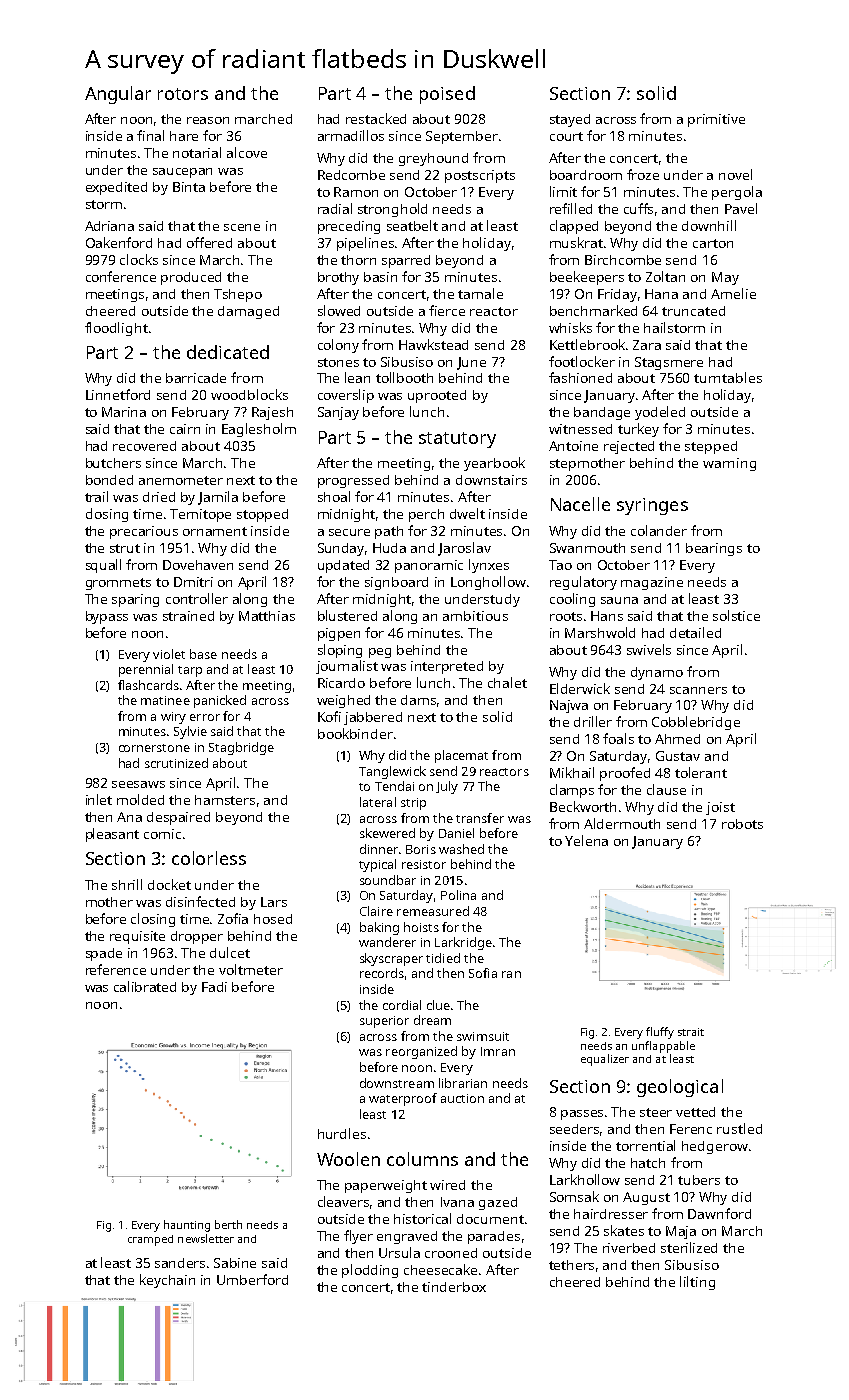 Image resolution: width=849 pixels, height=1400 pixels. I want to click on Tanglewick, so click(392, 772).
